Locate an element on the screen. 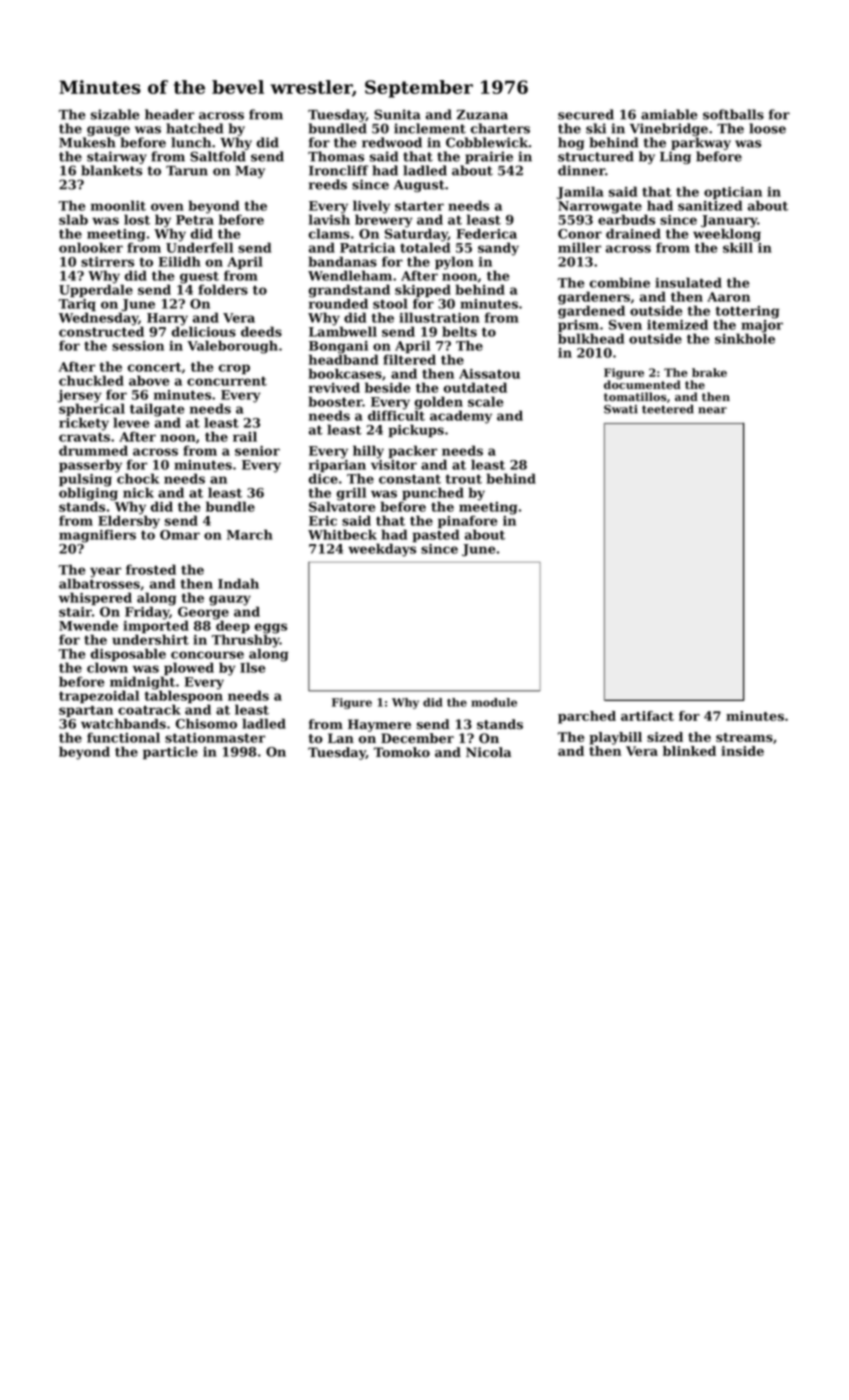 The width and height of the screenshot is (849, 1400). blankets is located at coordinates (111, 170).
